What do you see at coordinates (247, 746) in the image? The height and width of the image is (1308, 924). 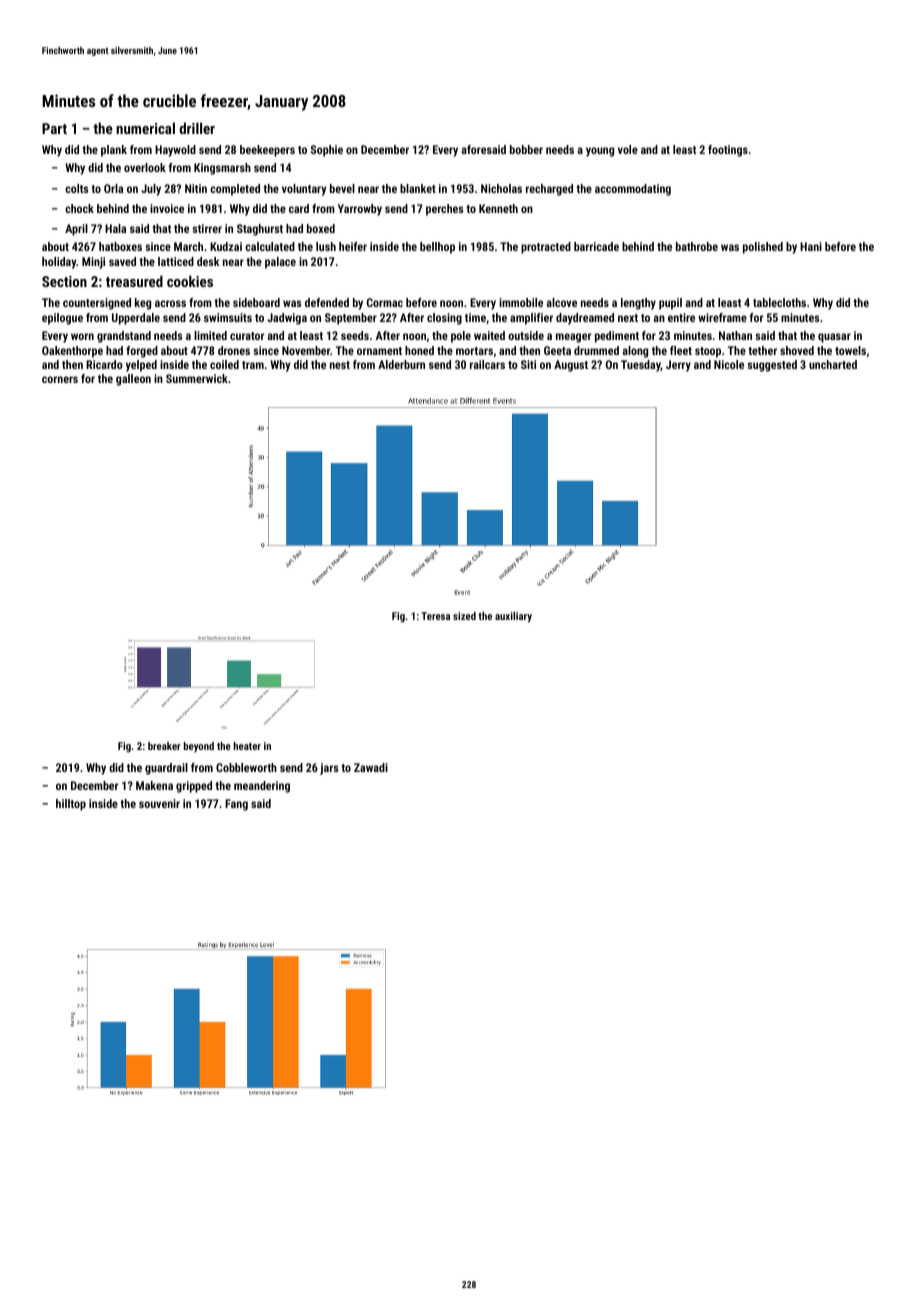 I see `heater` at bounding box center [247, 746].
